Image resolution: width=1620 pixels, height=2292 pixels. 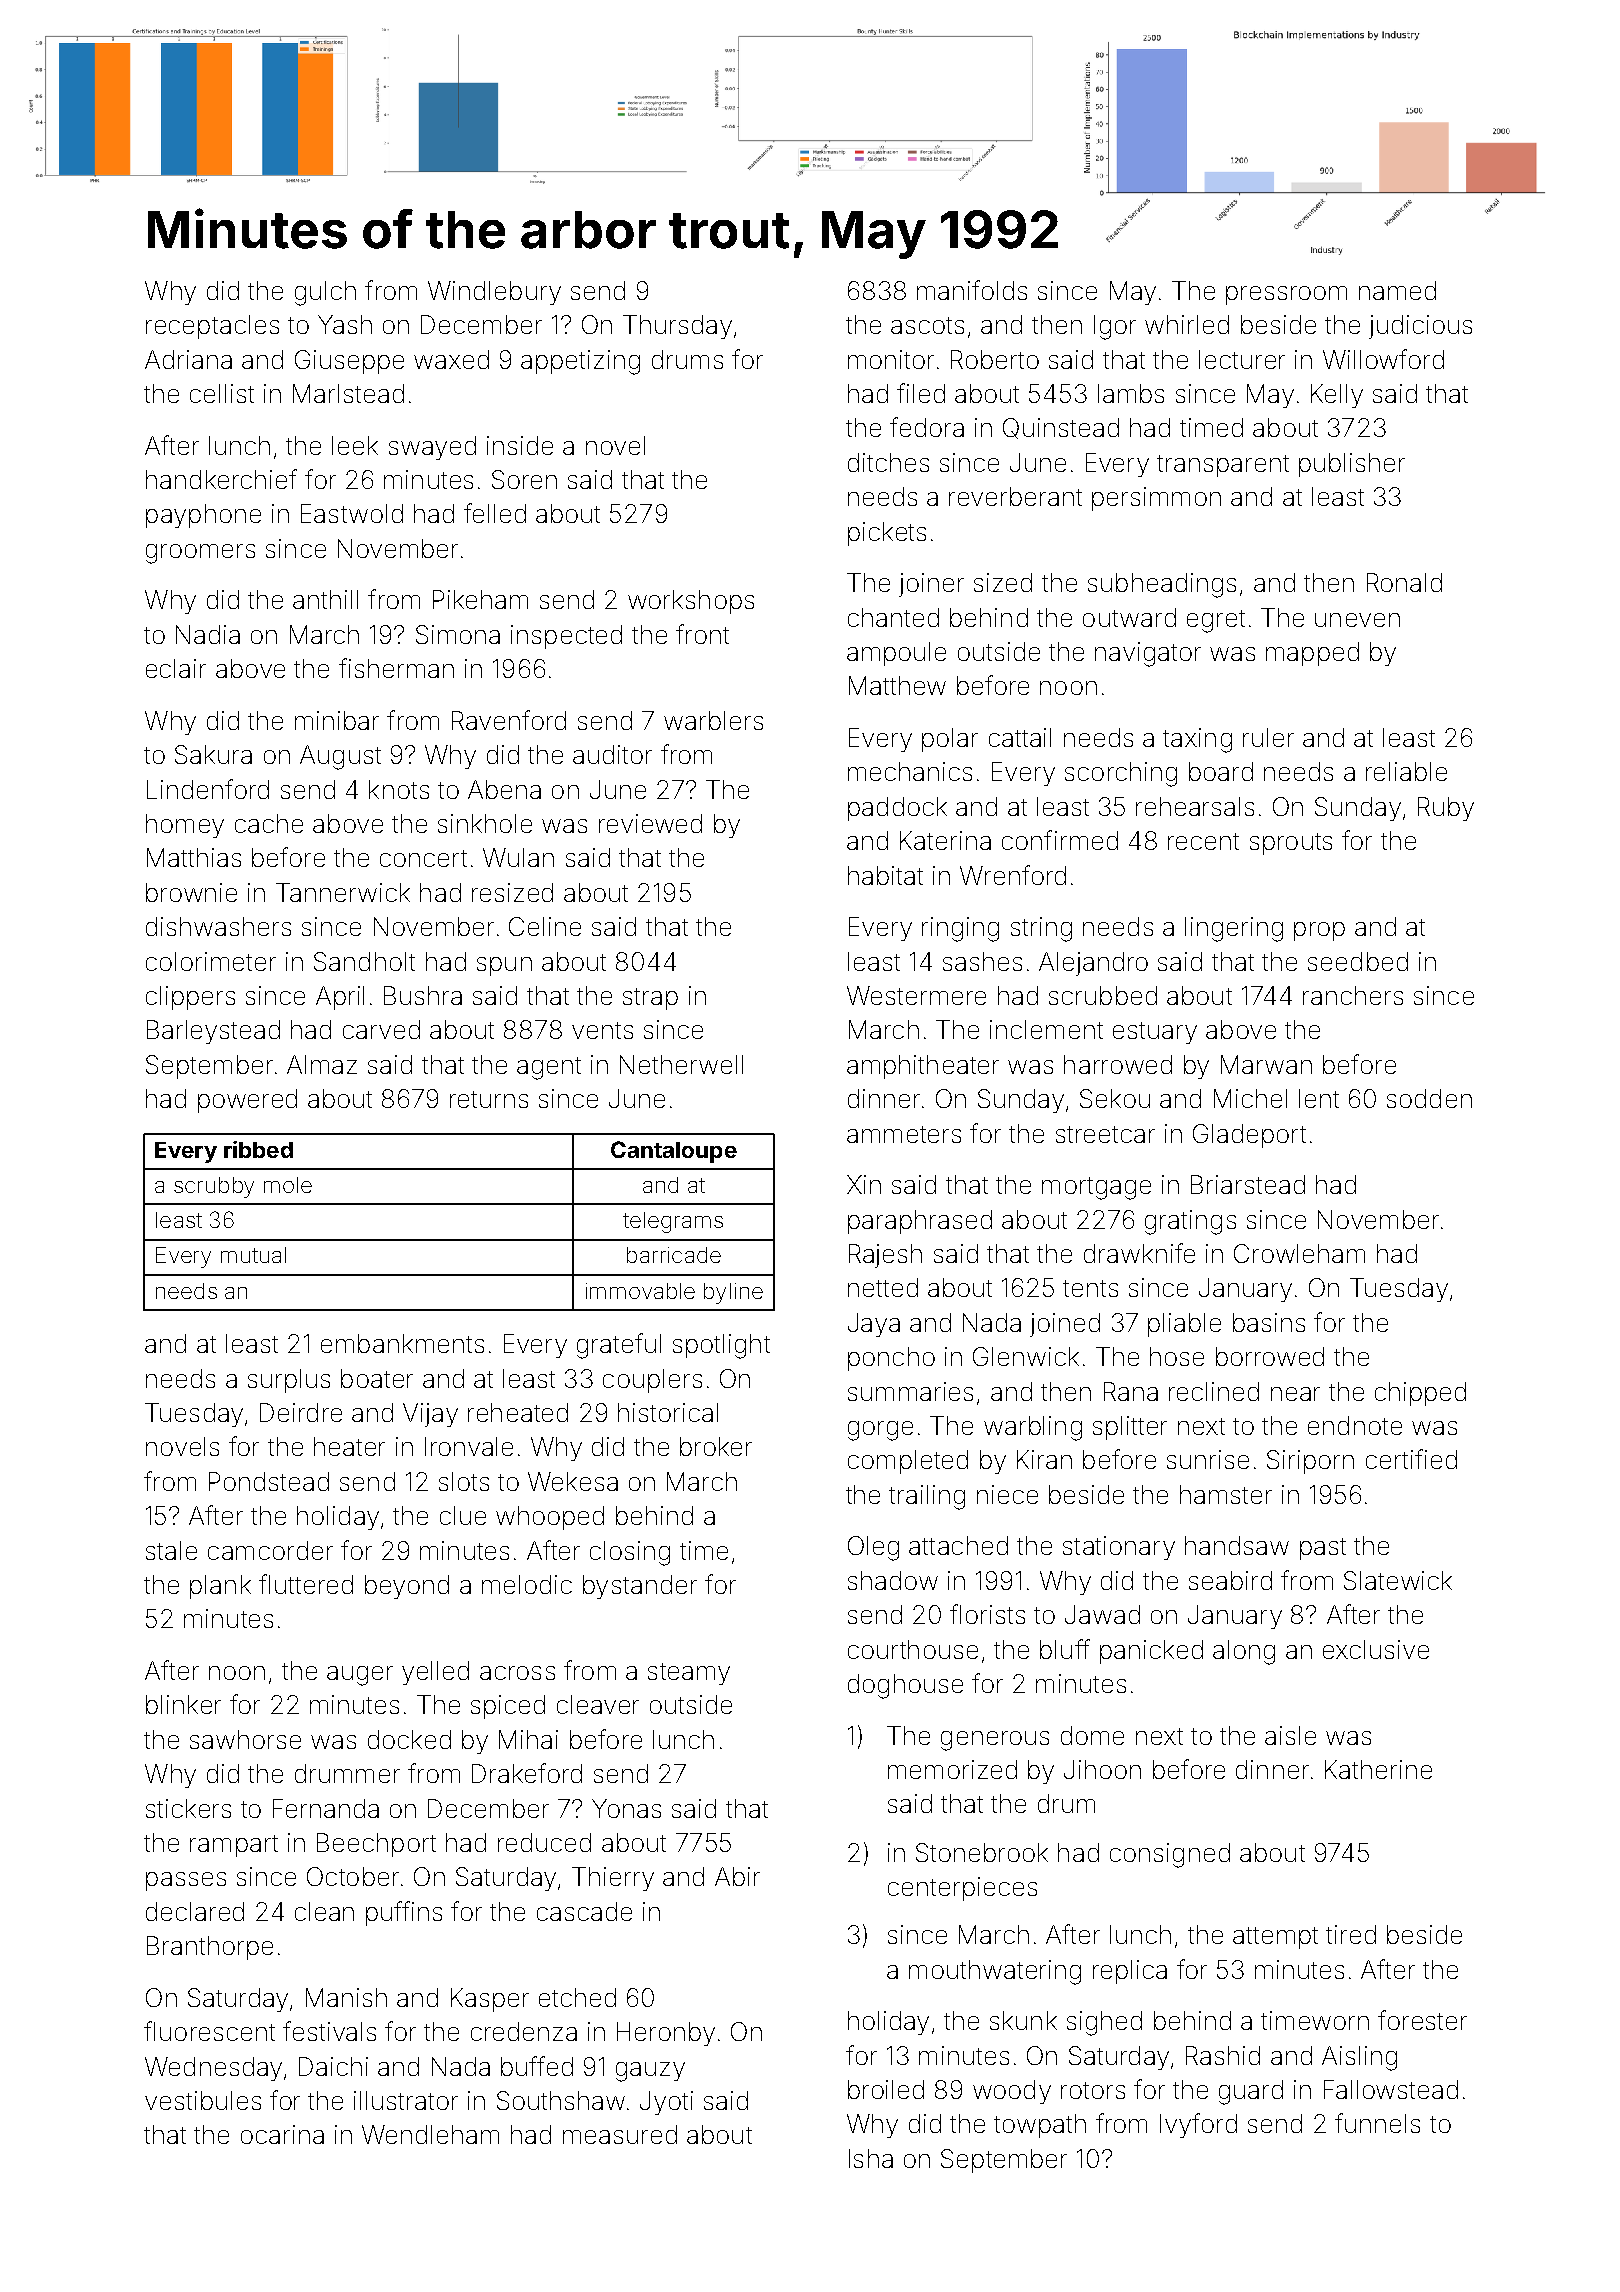 What do you see at coordinates (689, 1674) in the screenshot?
I see `steamy` at bounding box center [689, 1674].
